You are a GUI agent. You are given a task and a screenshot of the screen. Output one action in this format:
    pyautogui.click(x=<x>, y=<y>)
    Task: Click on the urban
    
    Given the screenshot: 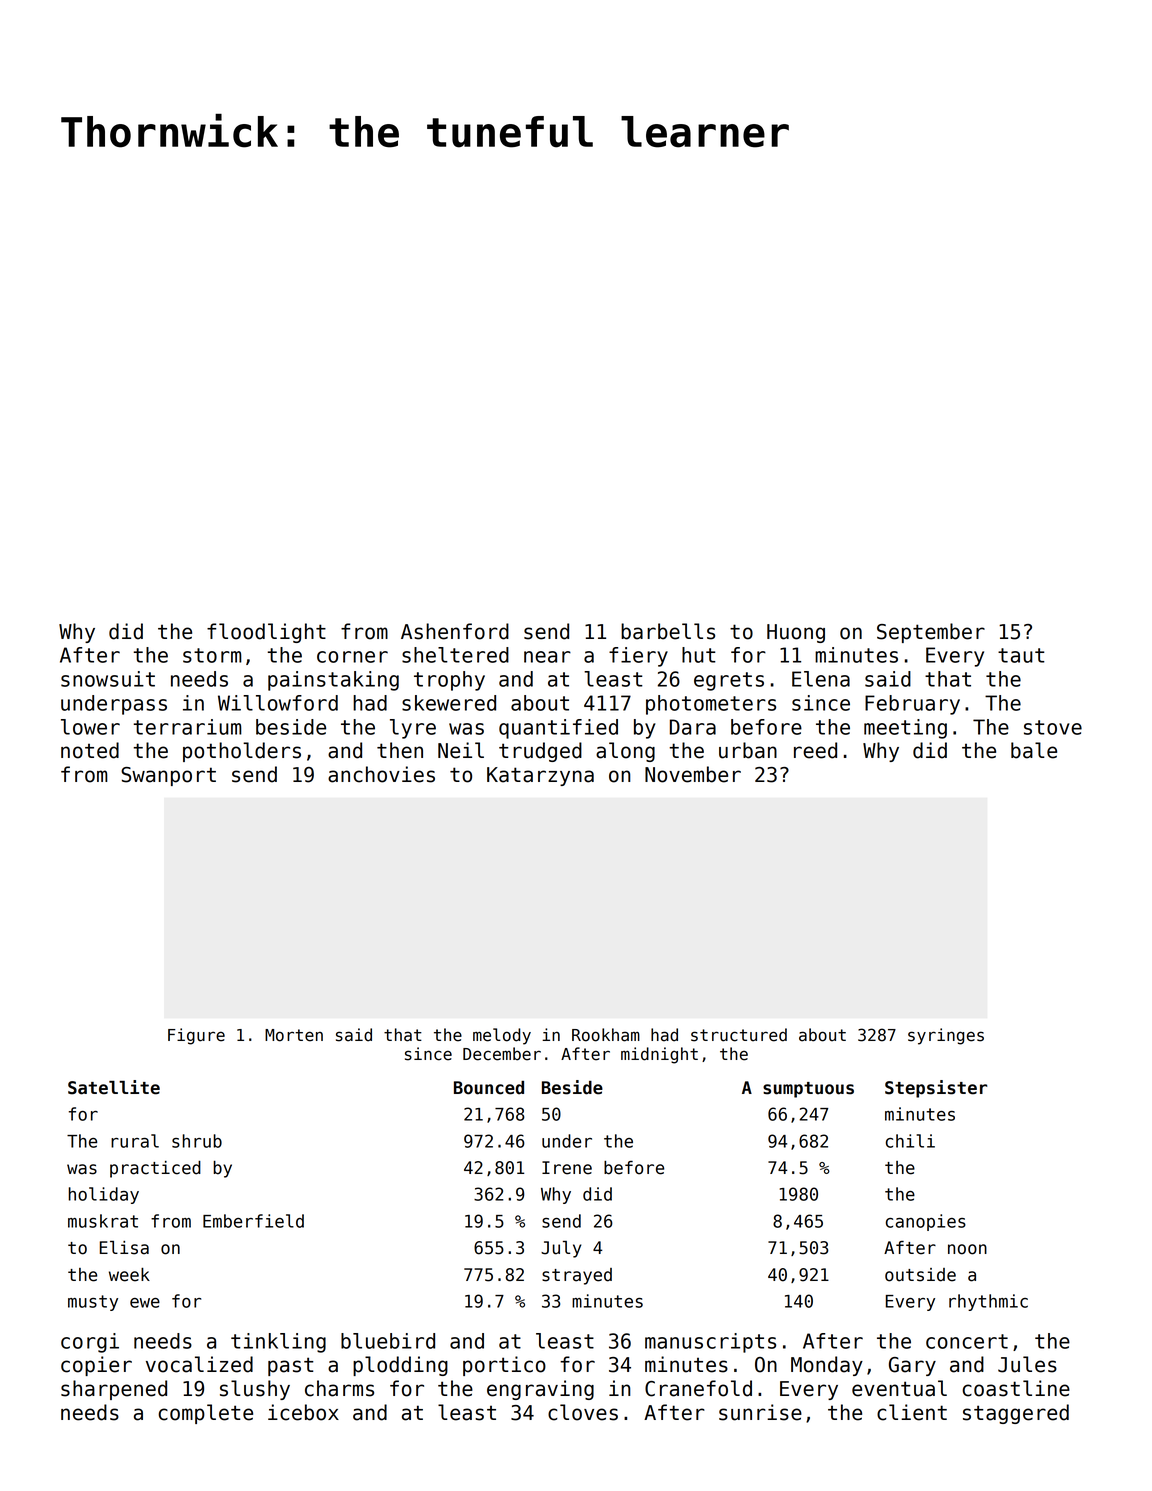 What is the action you would take?
    pyautogui.click(x=748, y=750)
